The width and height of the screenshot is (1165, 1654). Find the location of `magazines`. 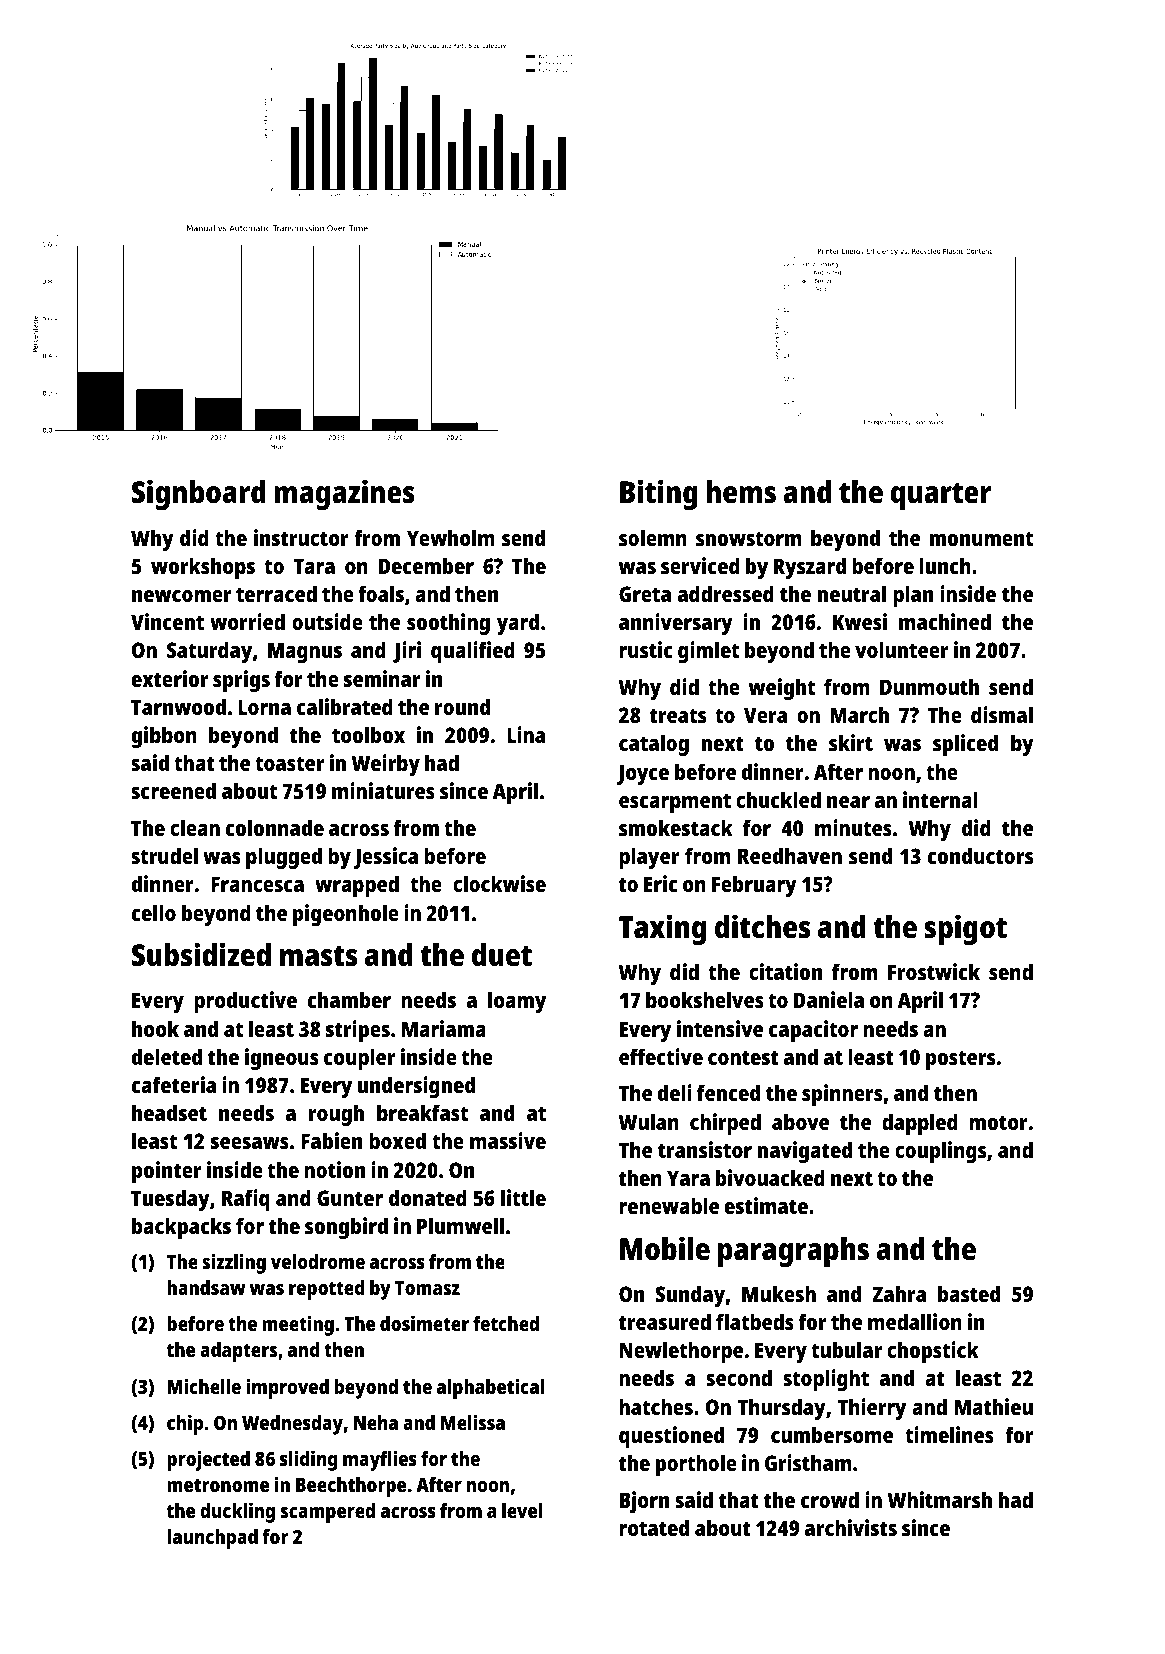

magazines is located at coordinates (344, 494).
